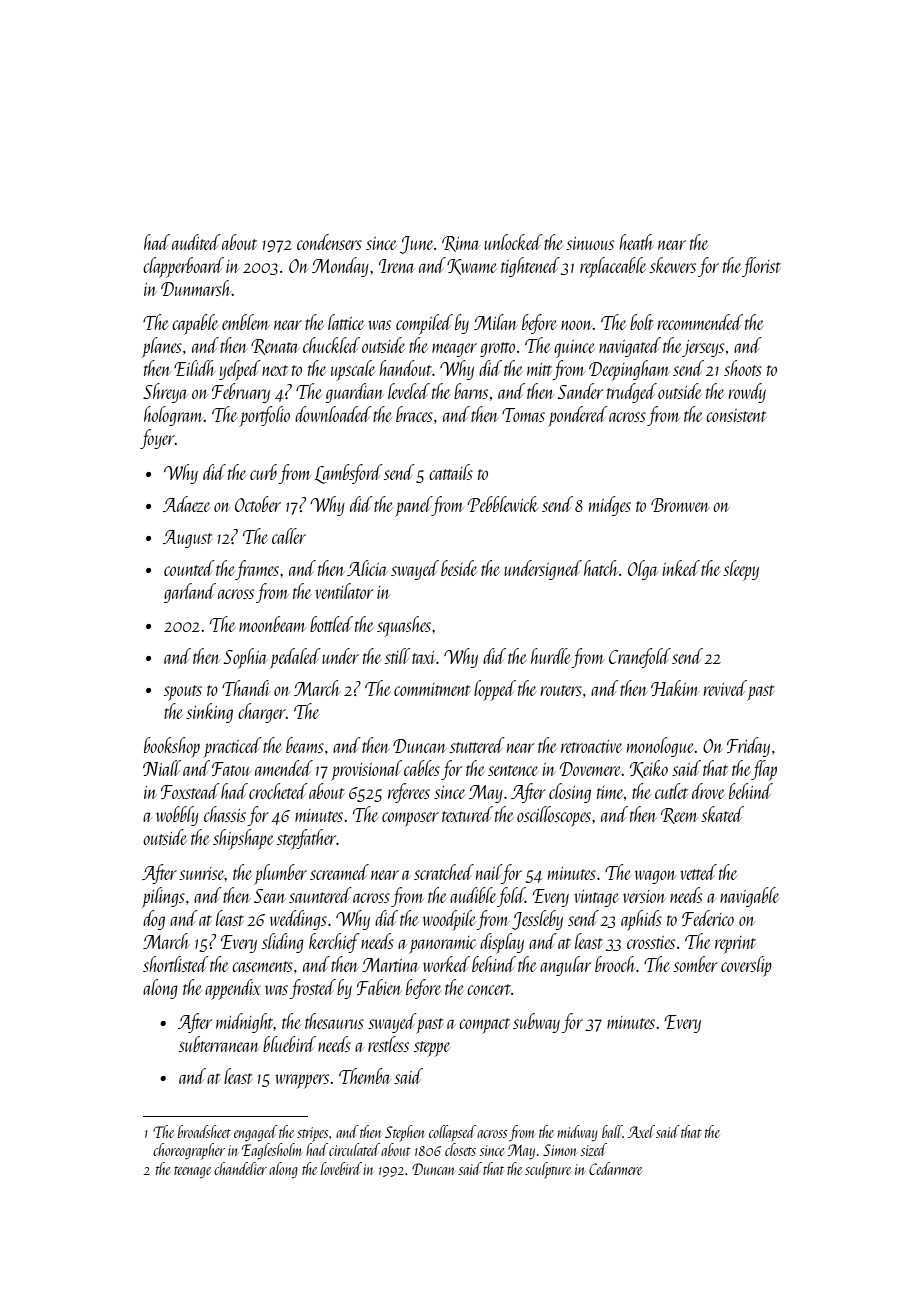  Describe the element at coordinates (157, 439) in the page. I see `foyer` at that location.
